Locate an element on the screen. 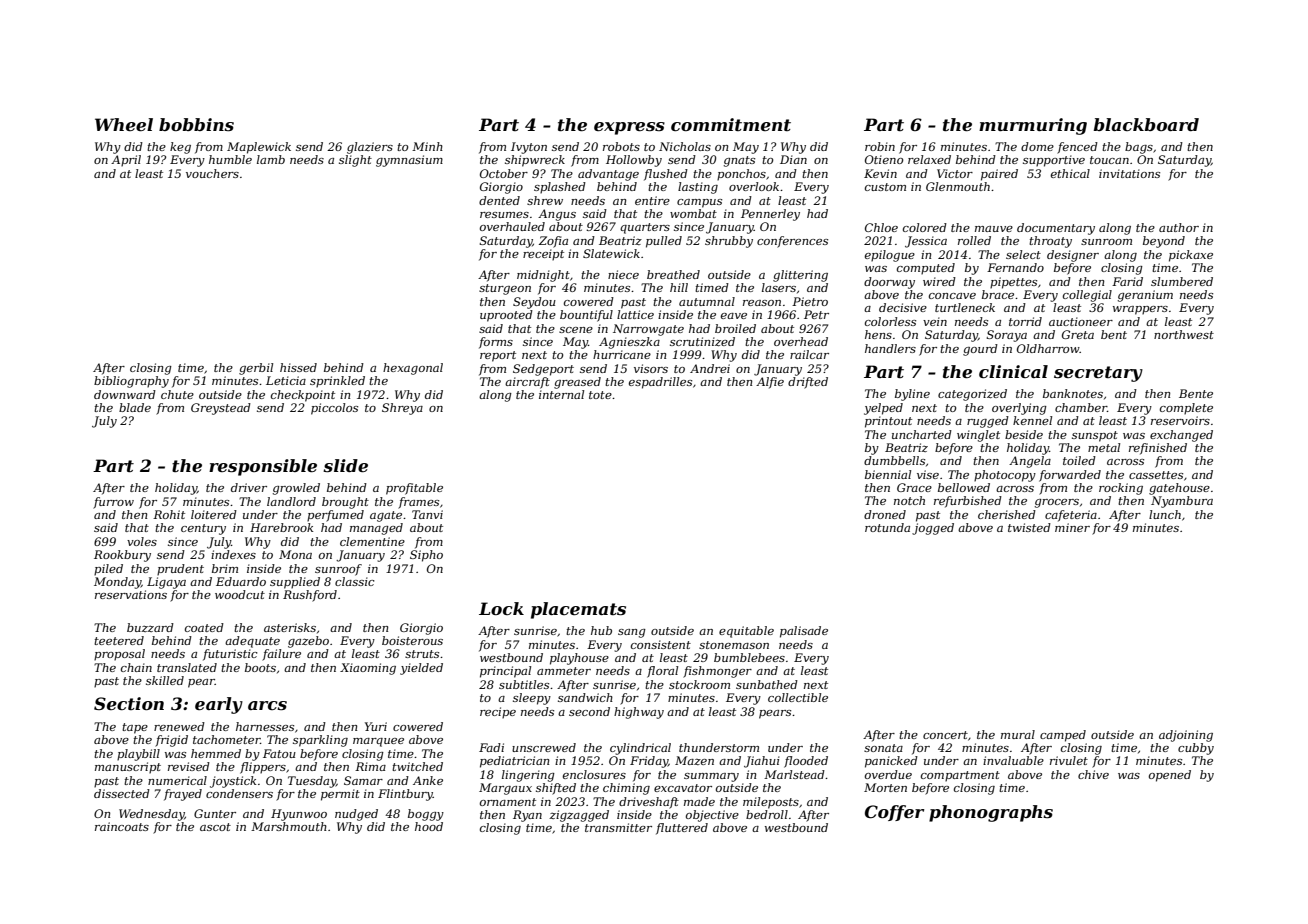 This screenshot has height=924, width=1308. fluttered is located at coordinates (682, 829).
